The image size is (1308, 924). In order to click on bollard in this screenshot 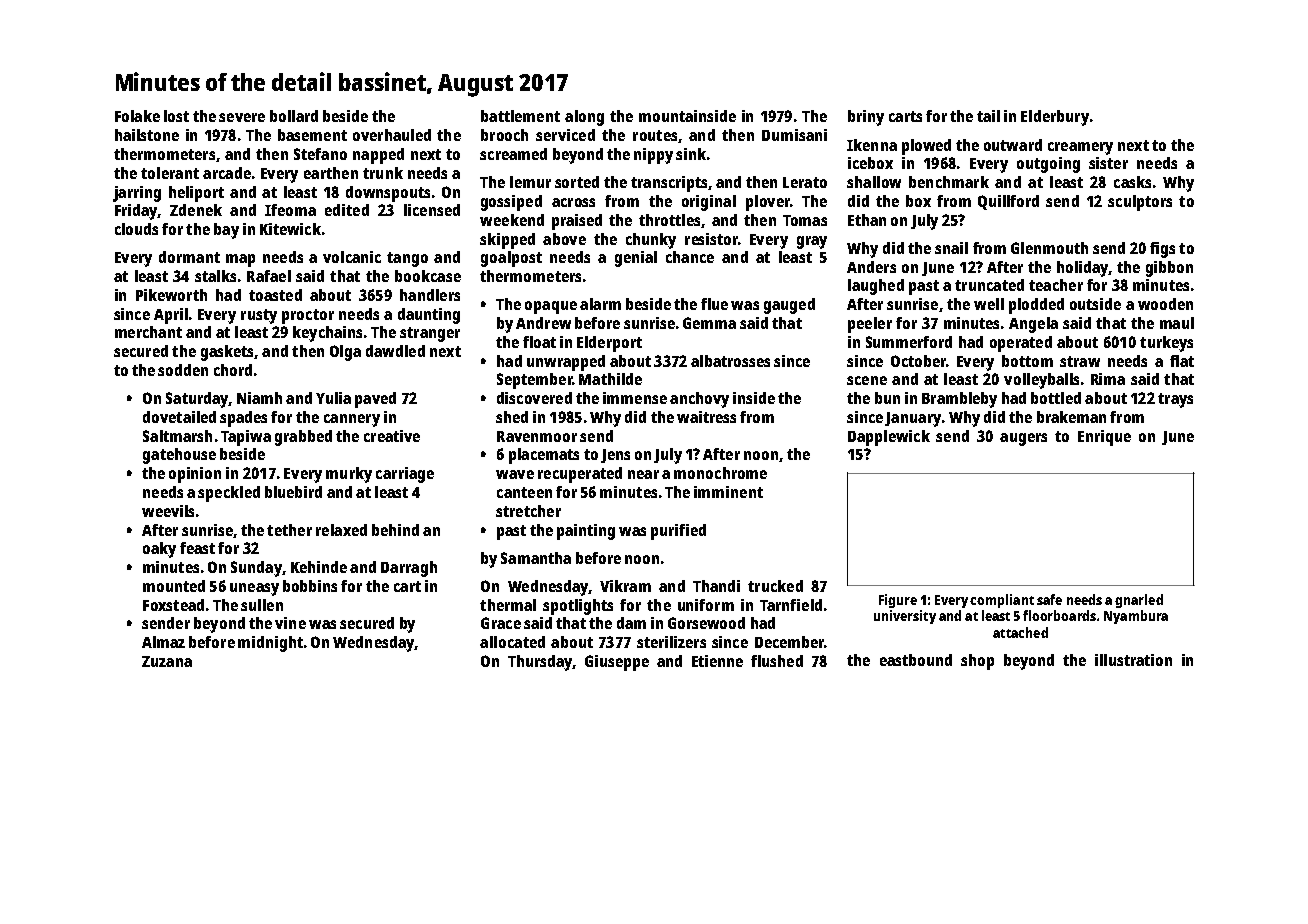, I will do `click(294, 116)`.
